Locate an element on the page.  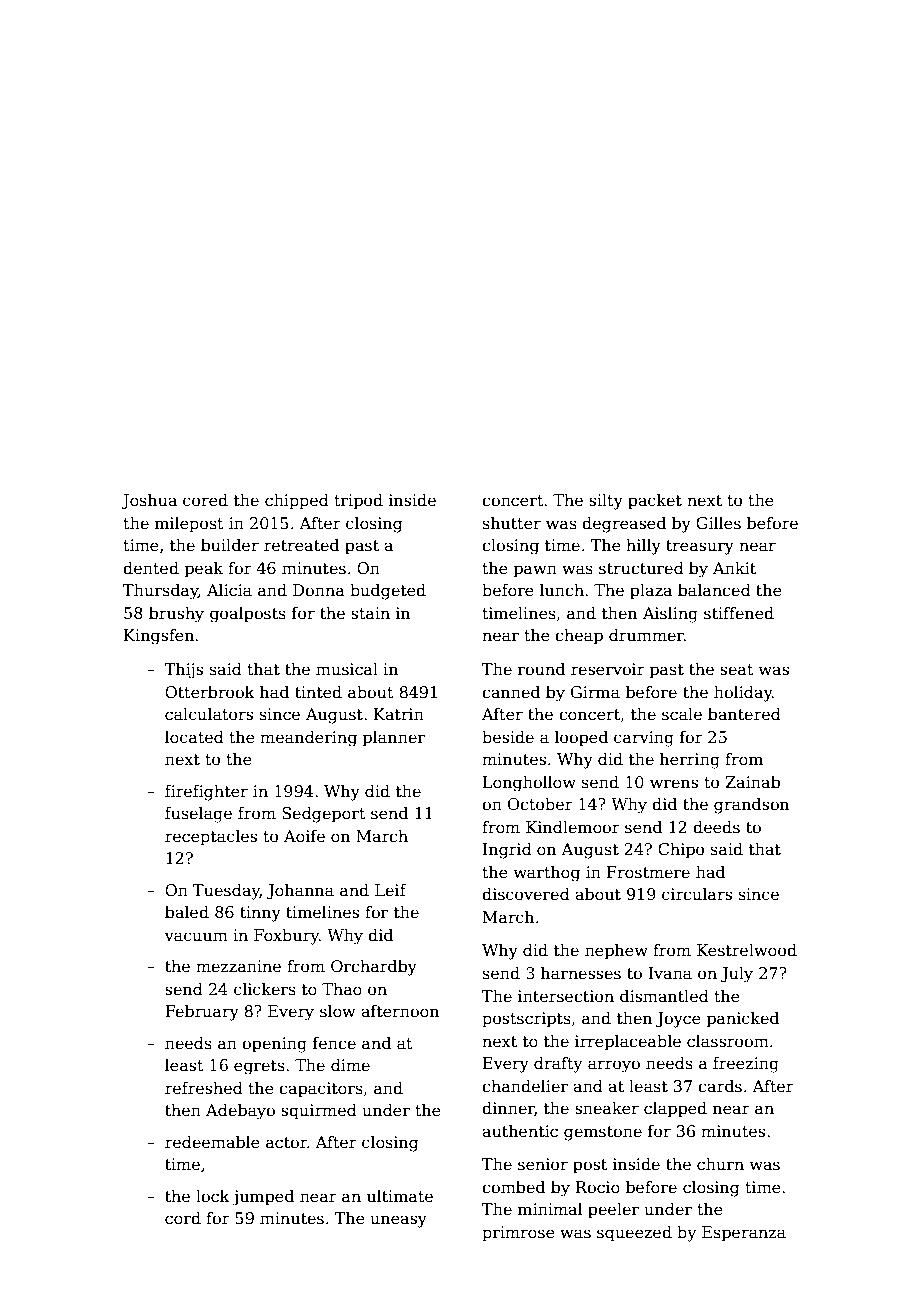
builder is located at coordinates (230, 544).
